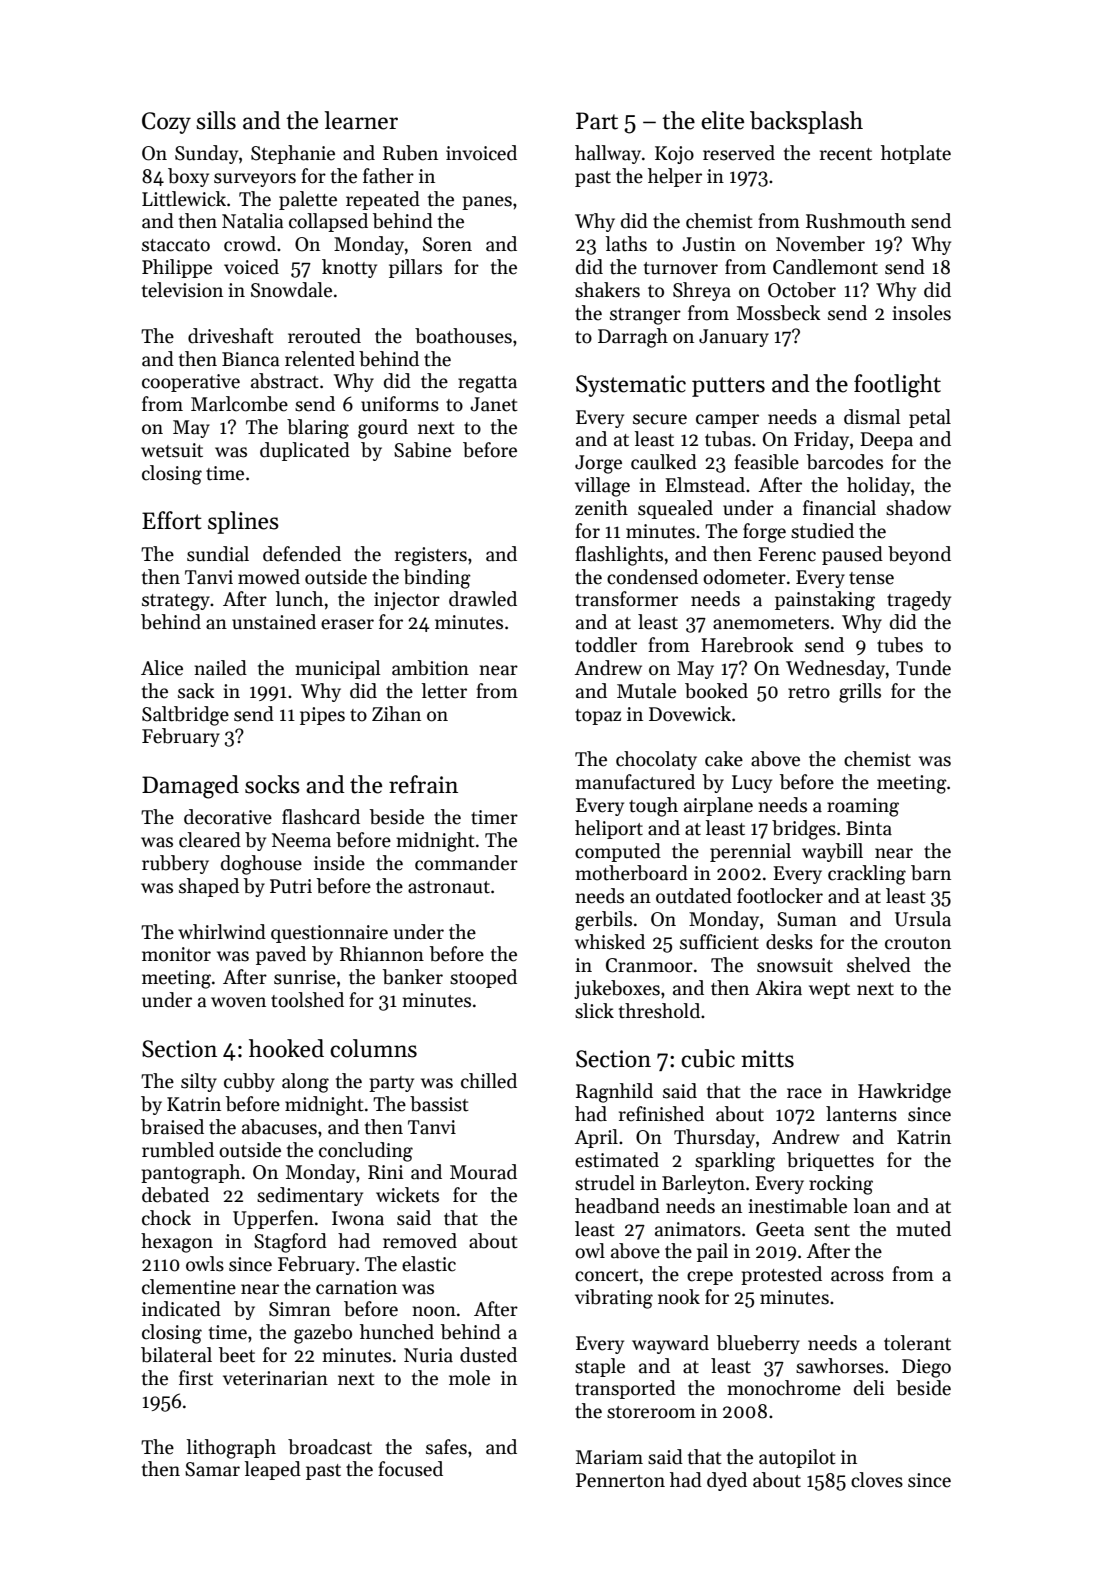 The image size is (1093, 1582). What do you see at coordinates (305, 451) in the document?
I see `duplicated` at bounding box center [305, 451].
